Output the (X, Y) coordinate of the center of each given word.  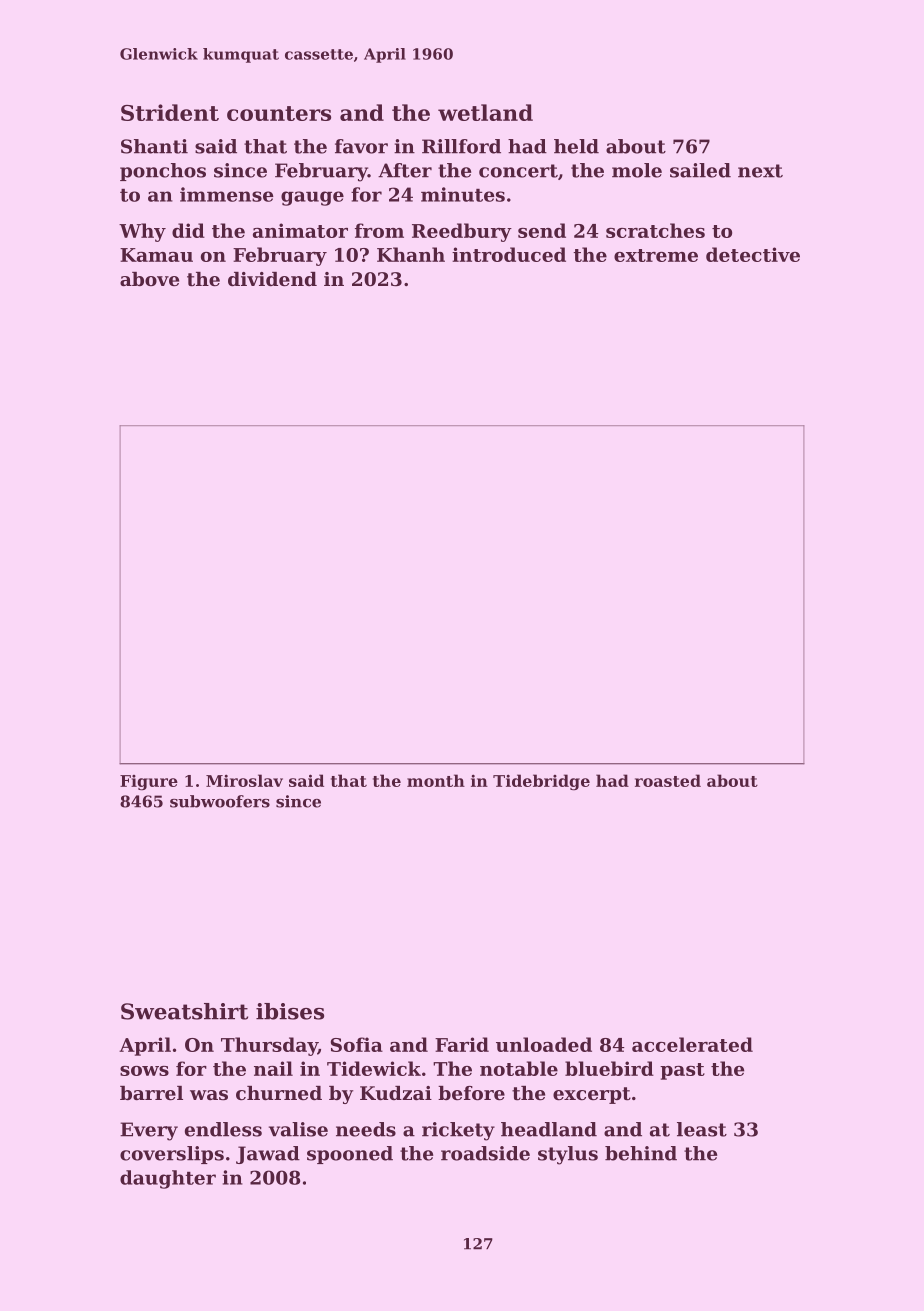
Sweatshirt (184, 1011)
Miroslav (244, 780)
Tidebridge (541, 782)
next (760, 171)
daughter (168, 1179)
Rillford (461, 146)
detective (753, 254)
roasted (668, 780)
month (436, 780)
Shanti (154, 146)
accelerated (692, 1044)
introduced (509, 254)
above (149, 279)
